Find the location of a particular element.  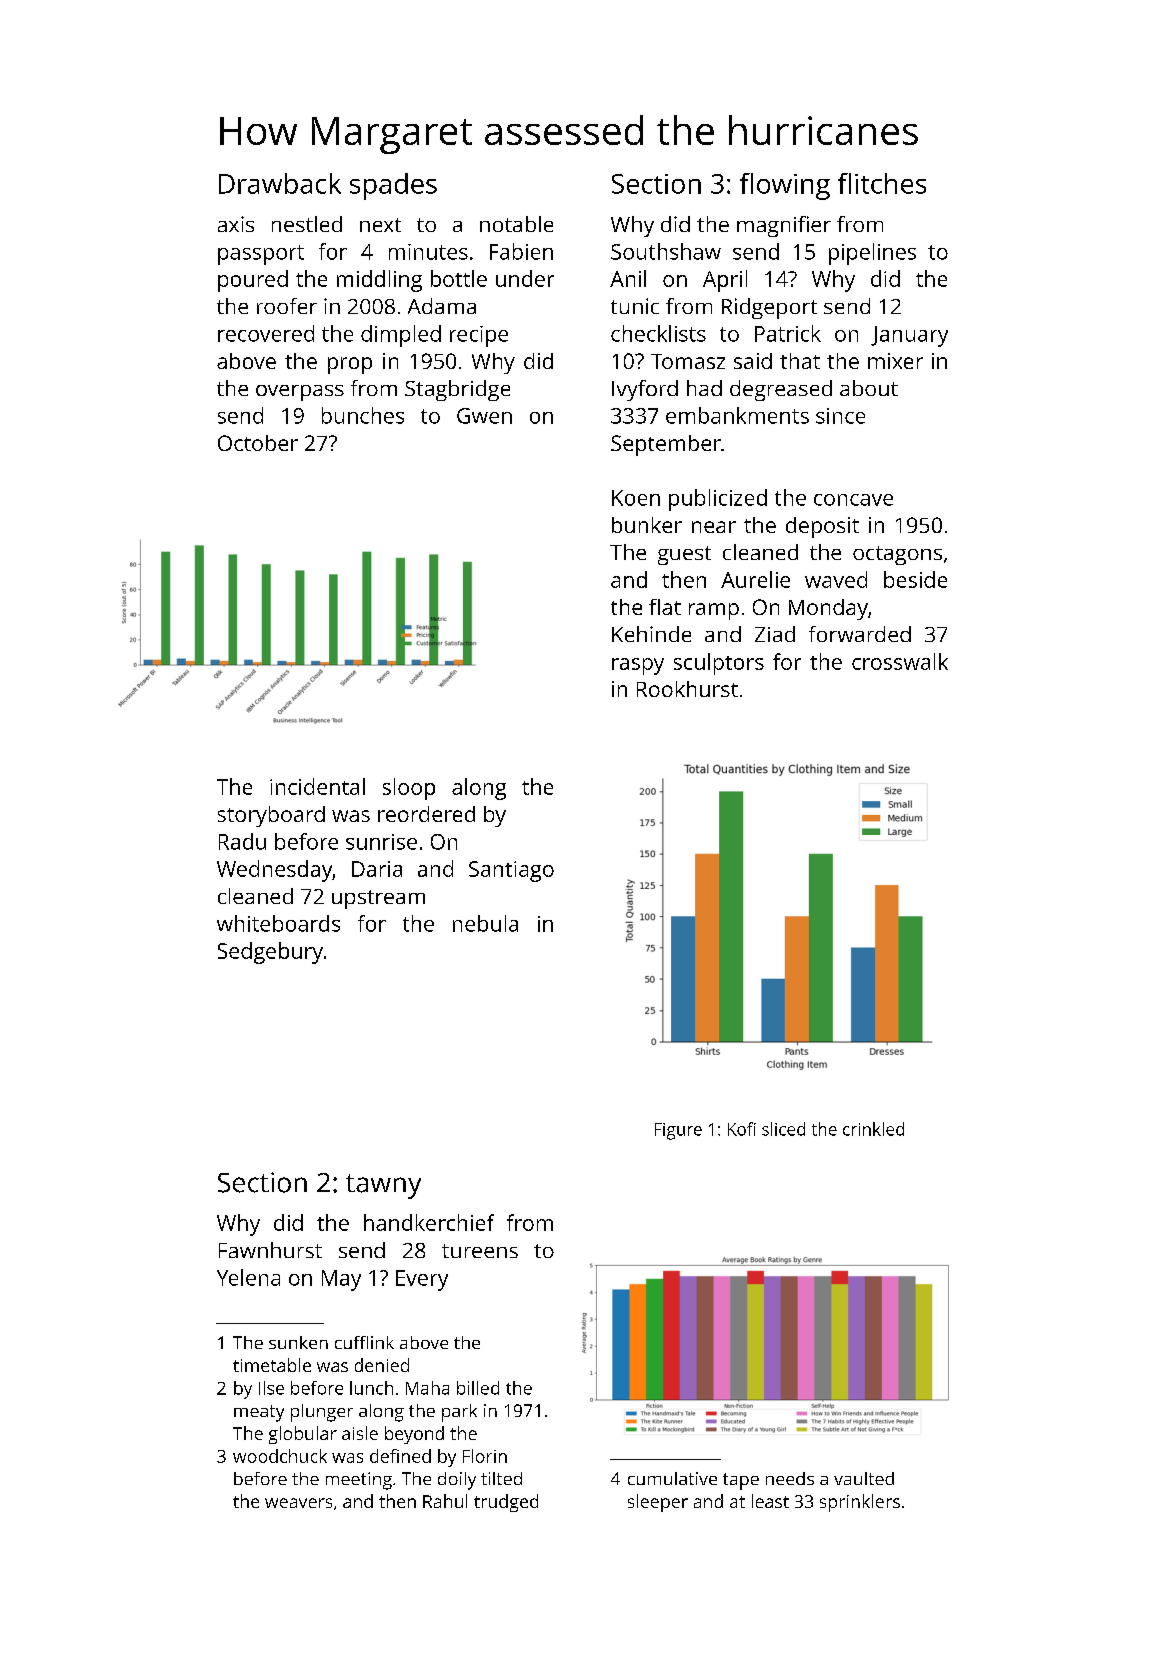

Ridgeport is located at coordinates (769, 308).
